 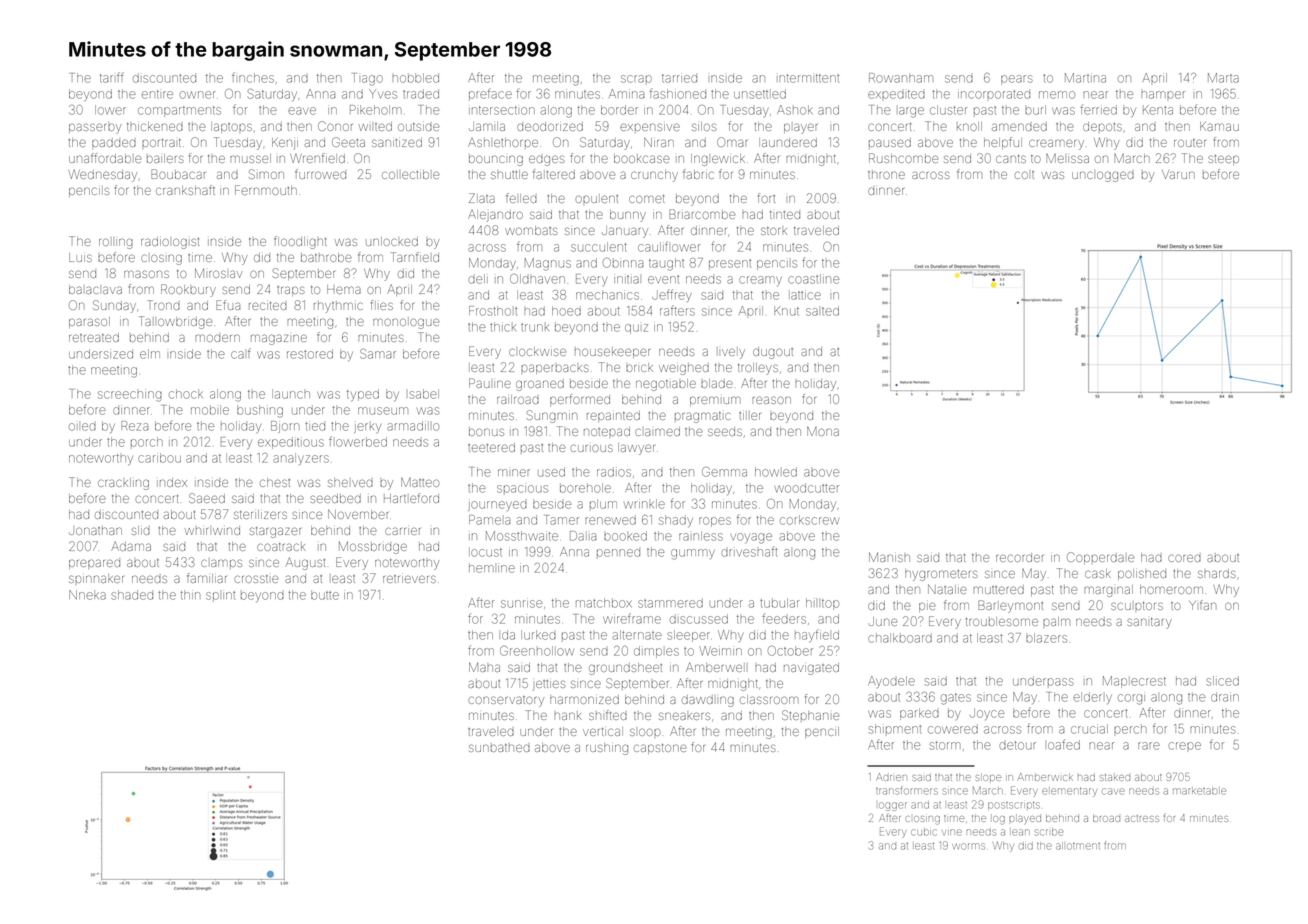 I want to click on crackling, so click(x=123, y=484).
